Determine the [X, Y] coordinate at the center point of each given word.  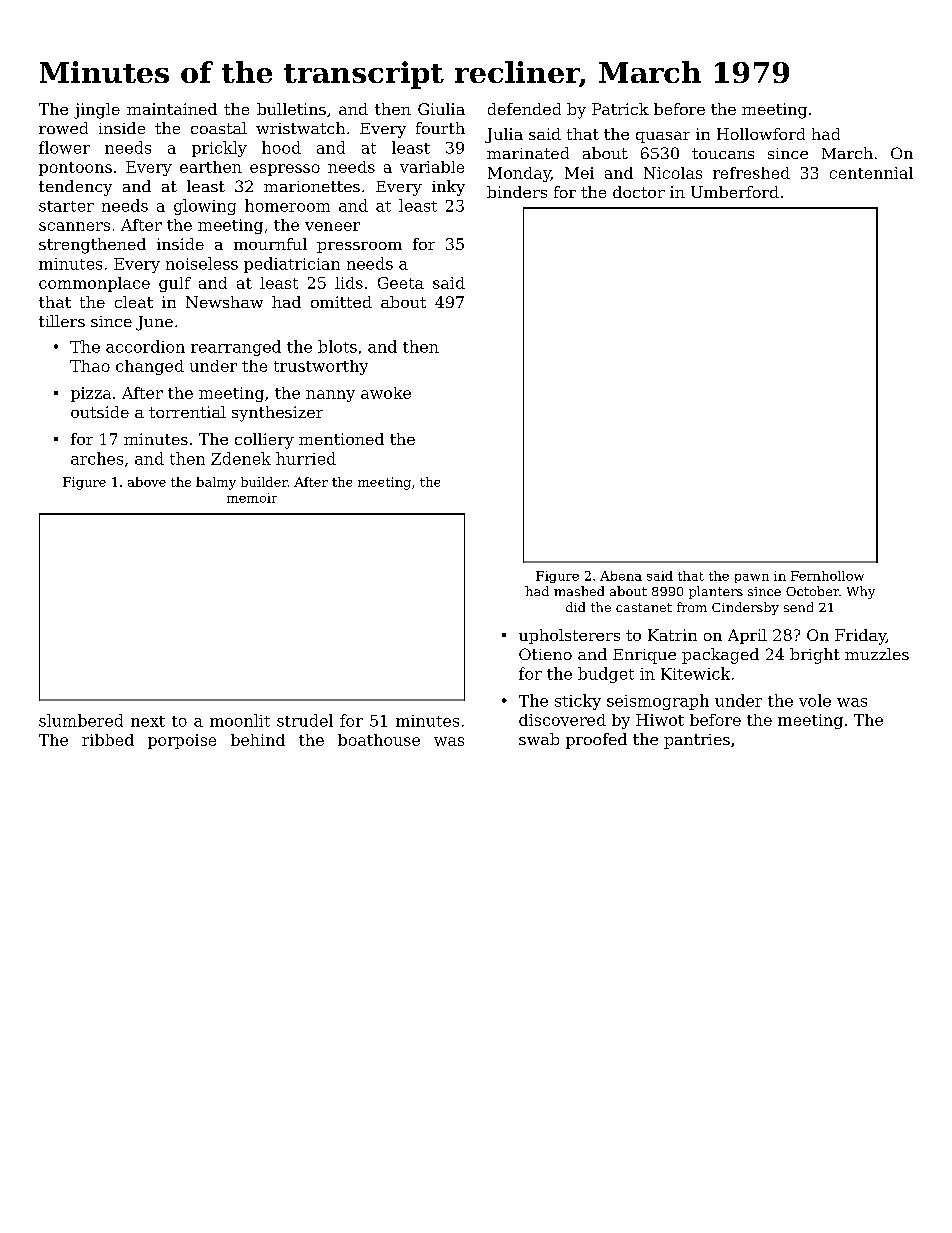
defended [524, 109]
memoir [252, 498]
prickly [219, 149]
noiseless [202, 263]
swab [539, 739]
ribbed [108, 740]
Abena [621, 576]
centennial [871, 173]
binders [517, 192]
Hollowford [761, 134]
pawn [752, 578]
